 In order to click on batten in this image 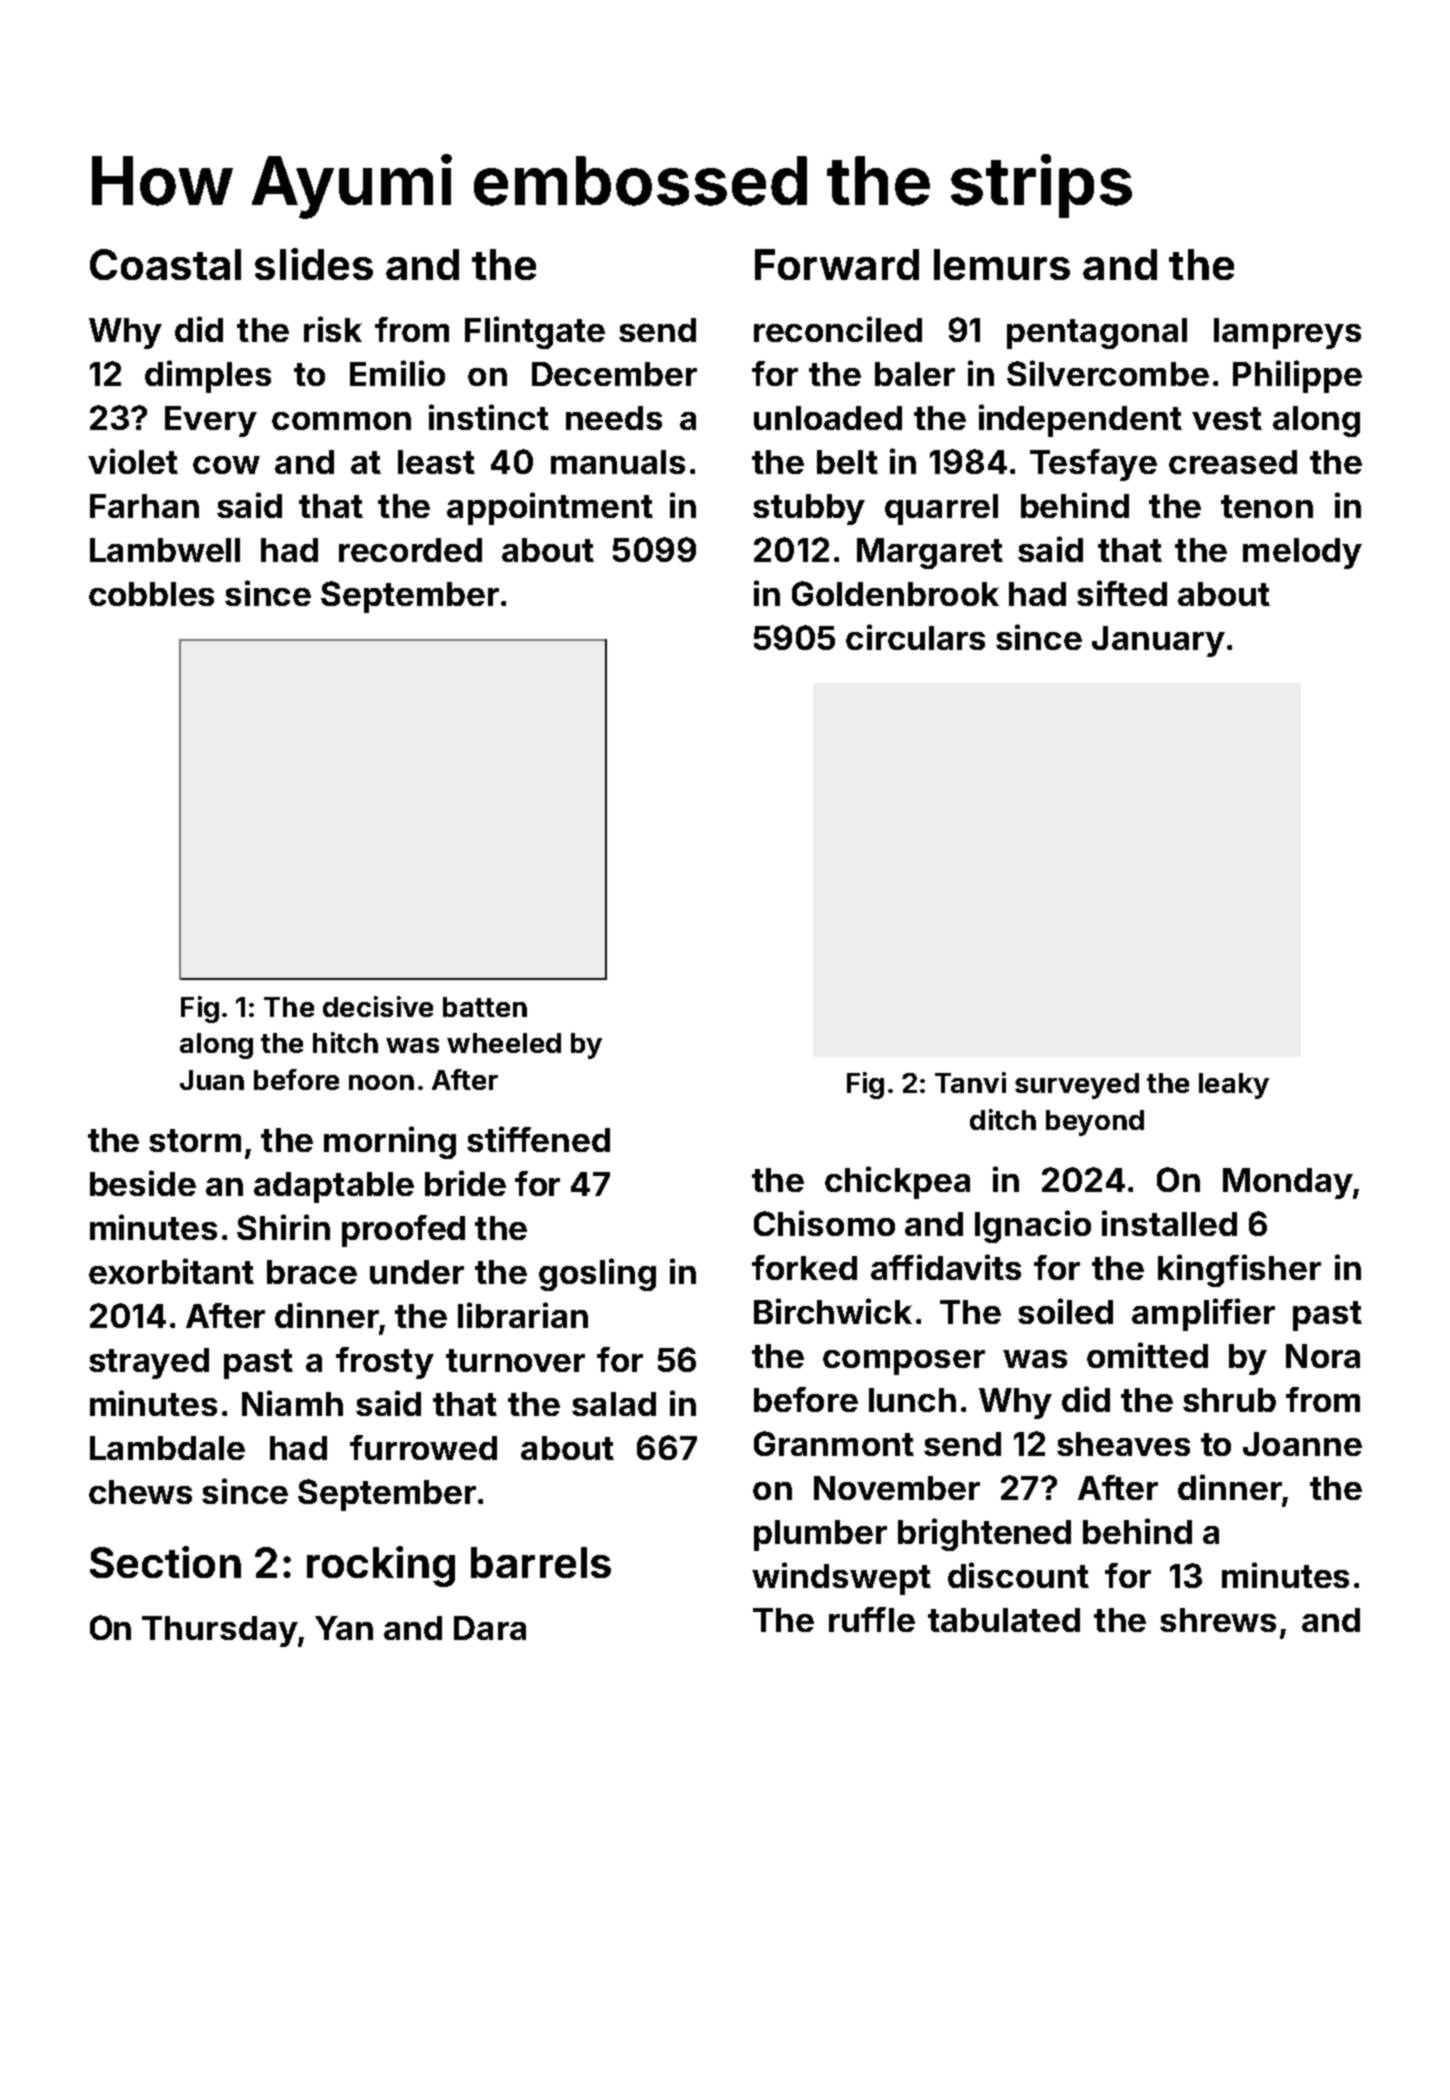, I will do `click(485, 1007)`.
